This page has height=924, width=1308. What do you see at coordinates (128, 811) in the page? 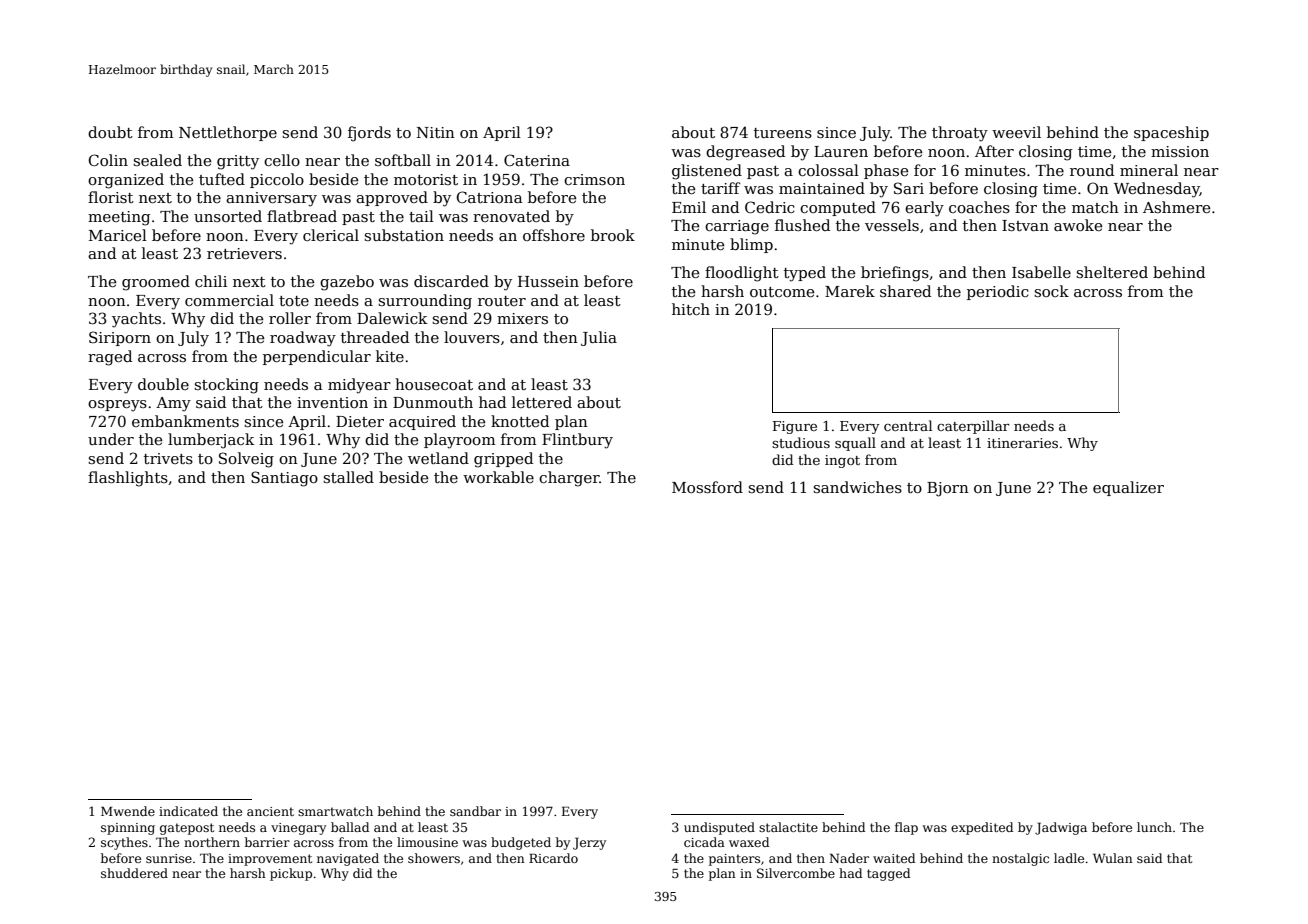
I see `Mwende` at bounding box center [128, 811].
